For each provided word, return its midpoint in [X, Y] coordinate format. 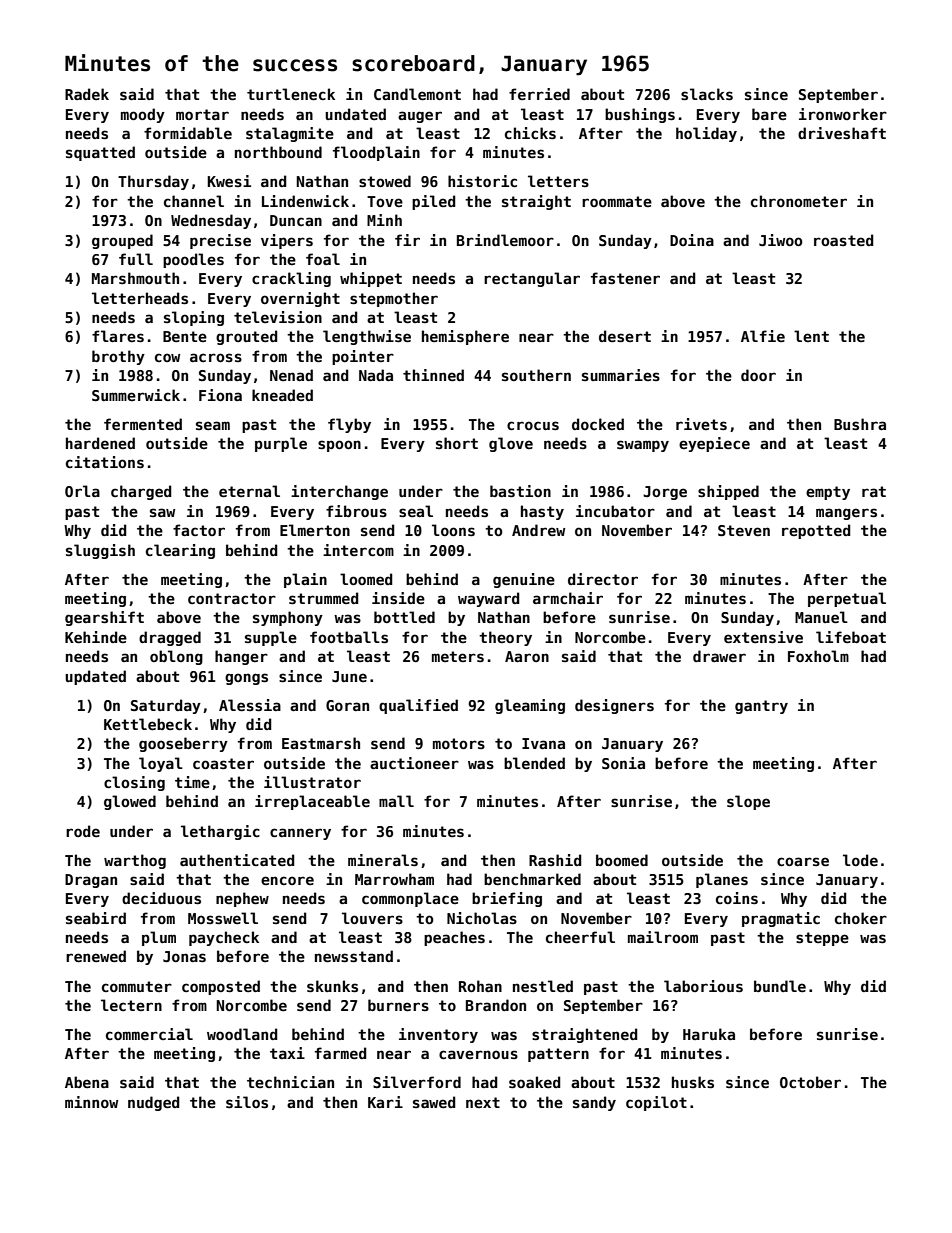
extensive [763, 637]
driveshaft [842, 133]
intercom [358, 550]
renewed [96, 956]
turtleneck [291, 94]
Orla [82, 491]
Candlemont [417, 94]
